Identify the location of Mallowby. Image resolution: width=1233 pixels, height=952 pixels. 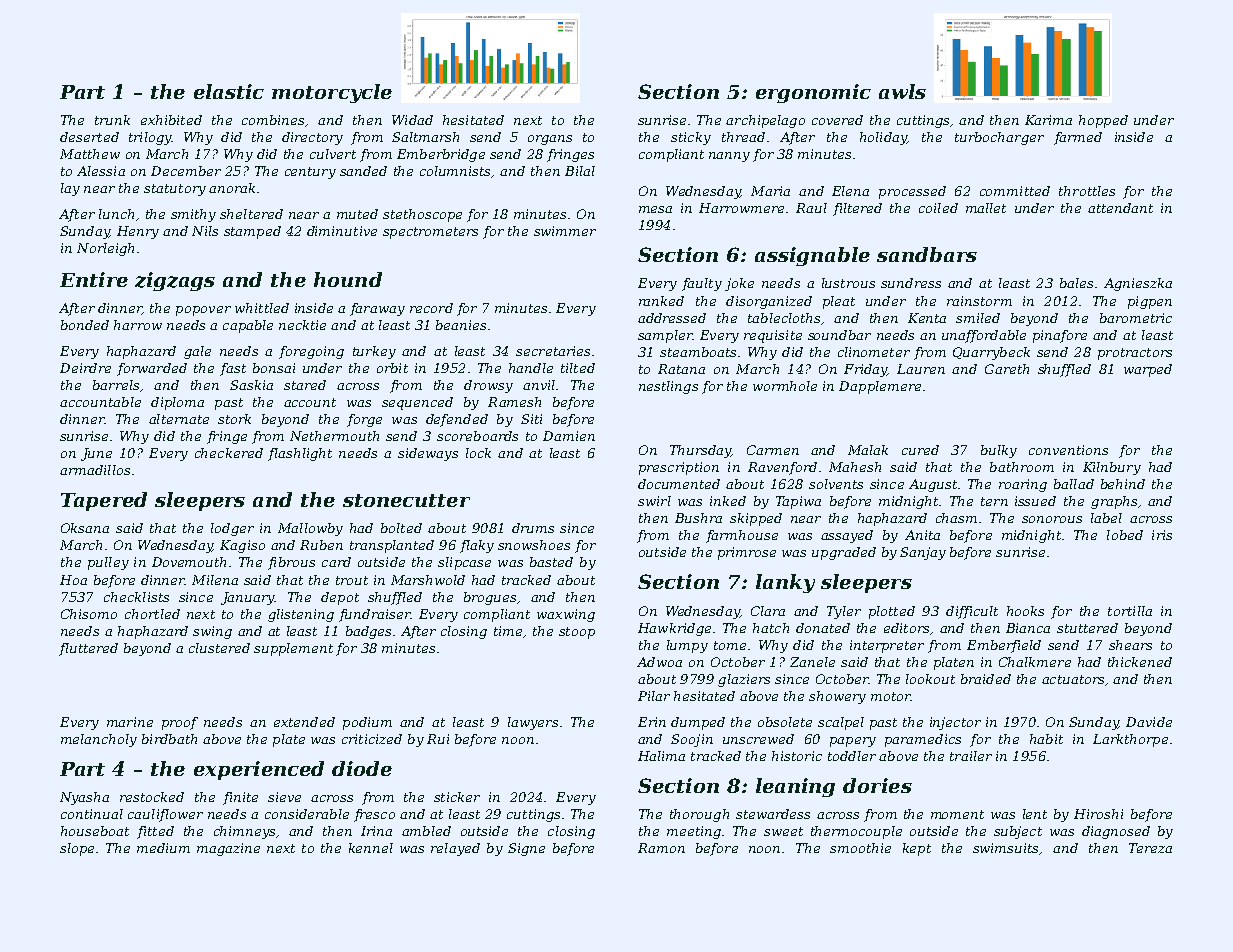
(310, 529).
